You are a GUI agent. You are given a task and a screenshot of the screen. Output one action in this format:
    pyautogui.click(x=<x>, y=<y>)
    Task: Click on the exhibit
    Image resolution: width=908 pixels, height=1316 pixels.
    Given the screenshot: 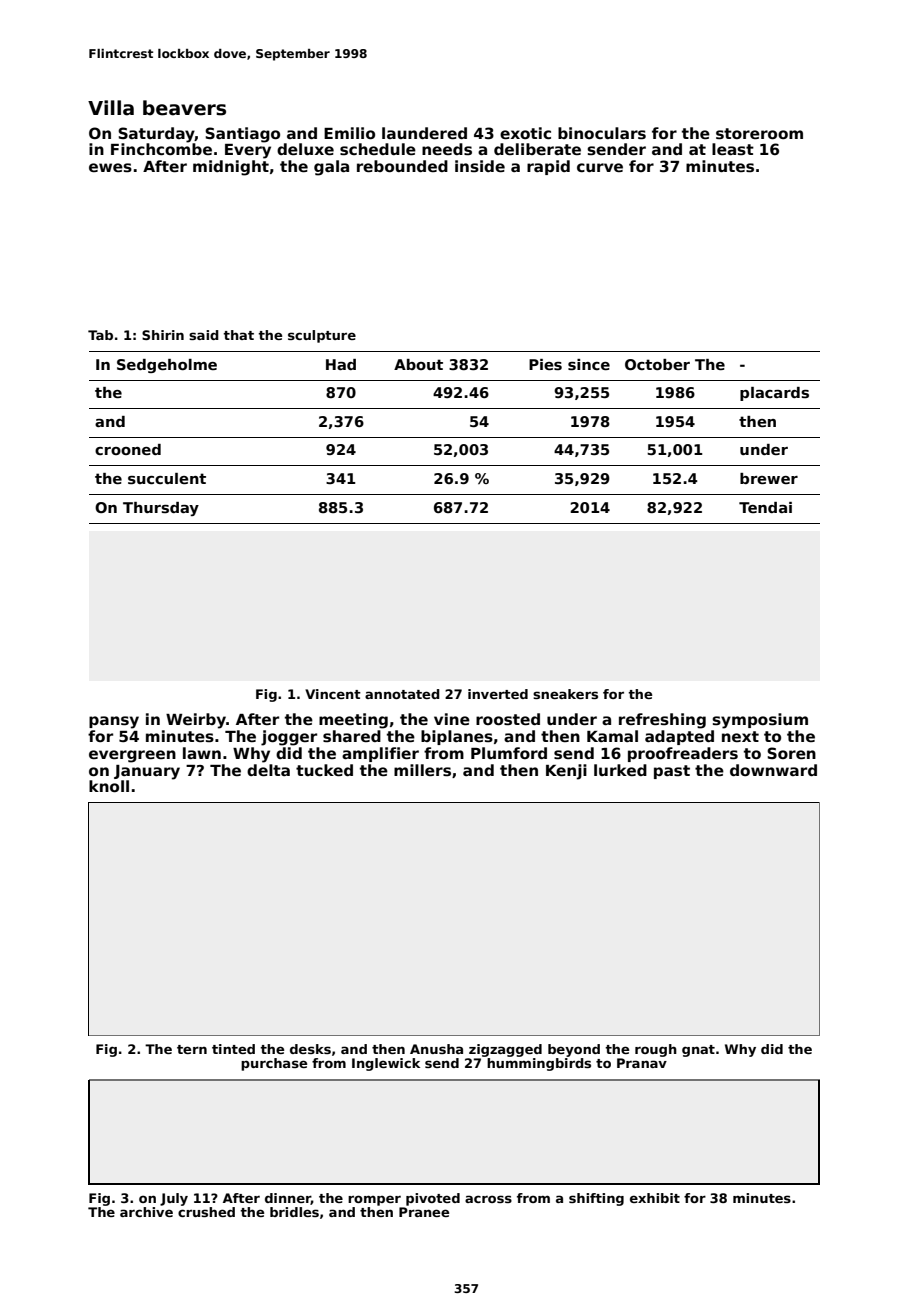 What is the action you would take?
    pyautogui.click(x=655, y=1198)
